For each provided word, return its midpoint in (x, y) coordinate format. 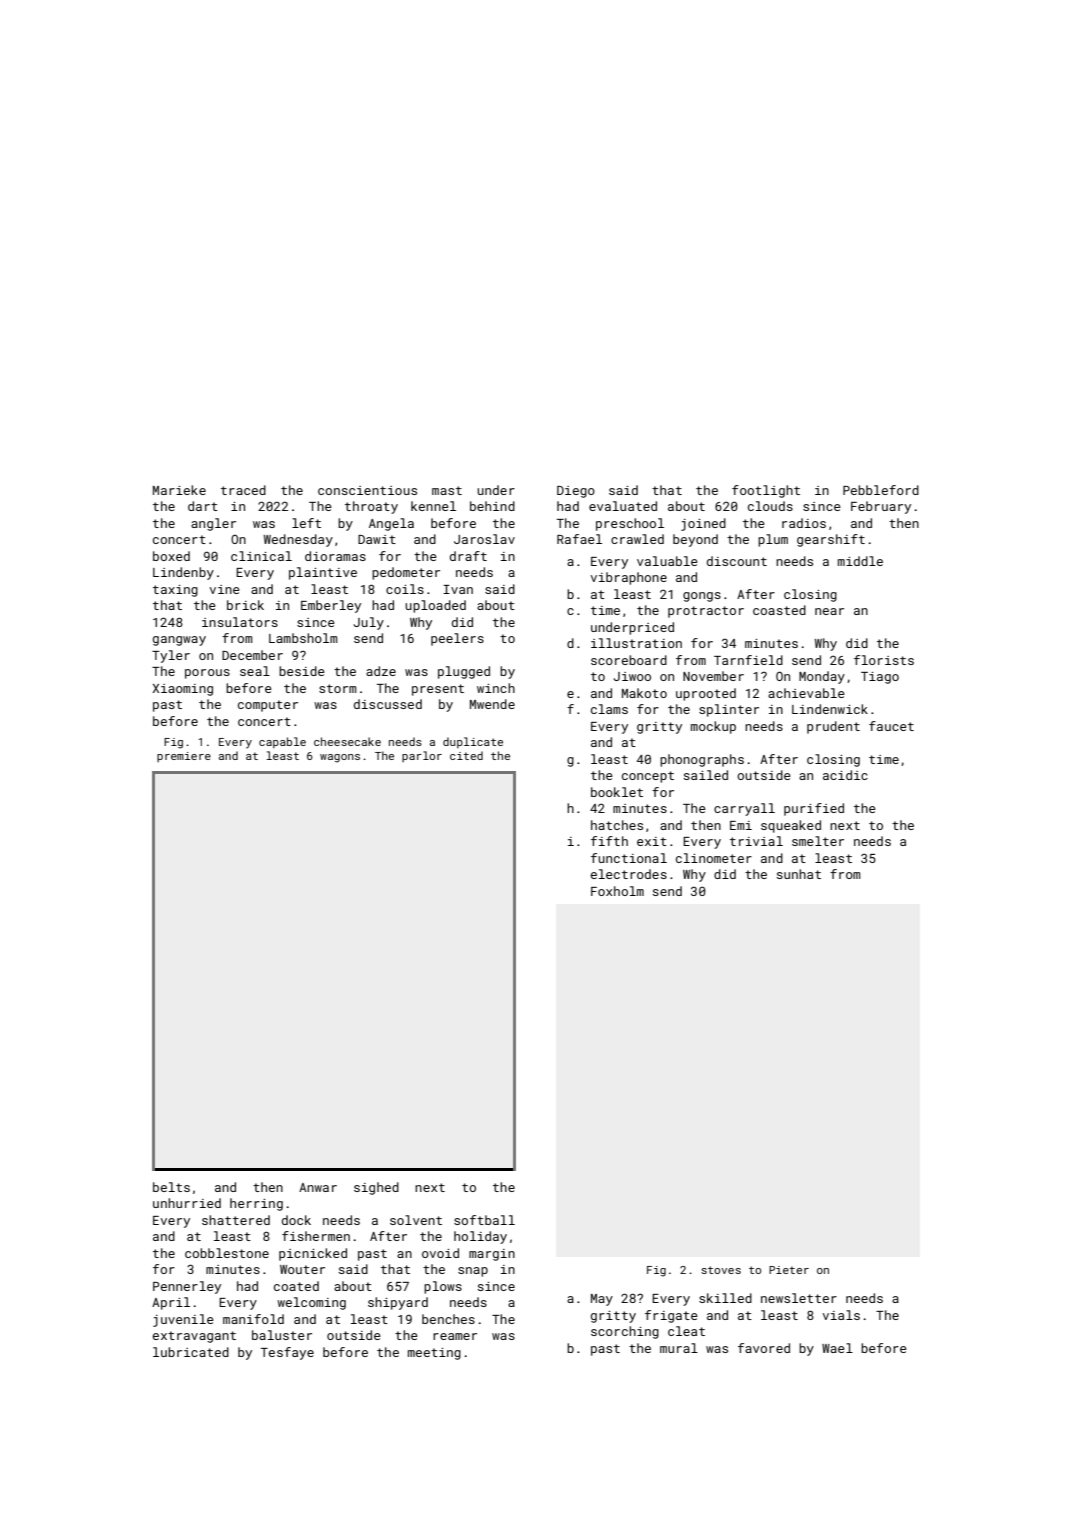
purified (814, 809)
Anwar (318, 1187)
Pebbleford (881, 490)
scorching (625, 1332)
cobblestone (227, 1253)
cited (466, 755)
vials (841, 1315)
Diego (576, 492)
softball (484, 1220)
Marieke (179, 490)
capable (282, 742)
